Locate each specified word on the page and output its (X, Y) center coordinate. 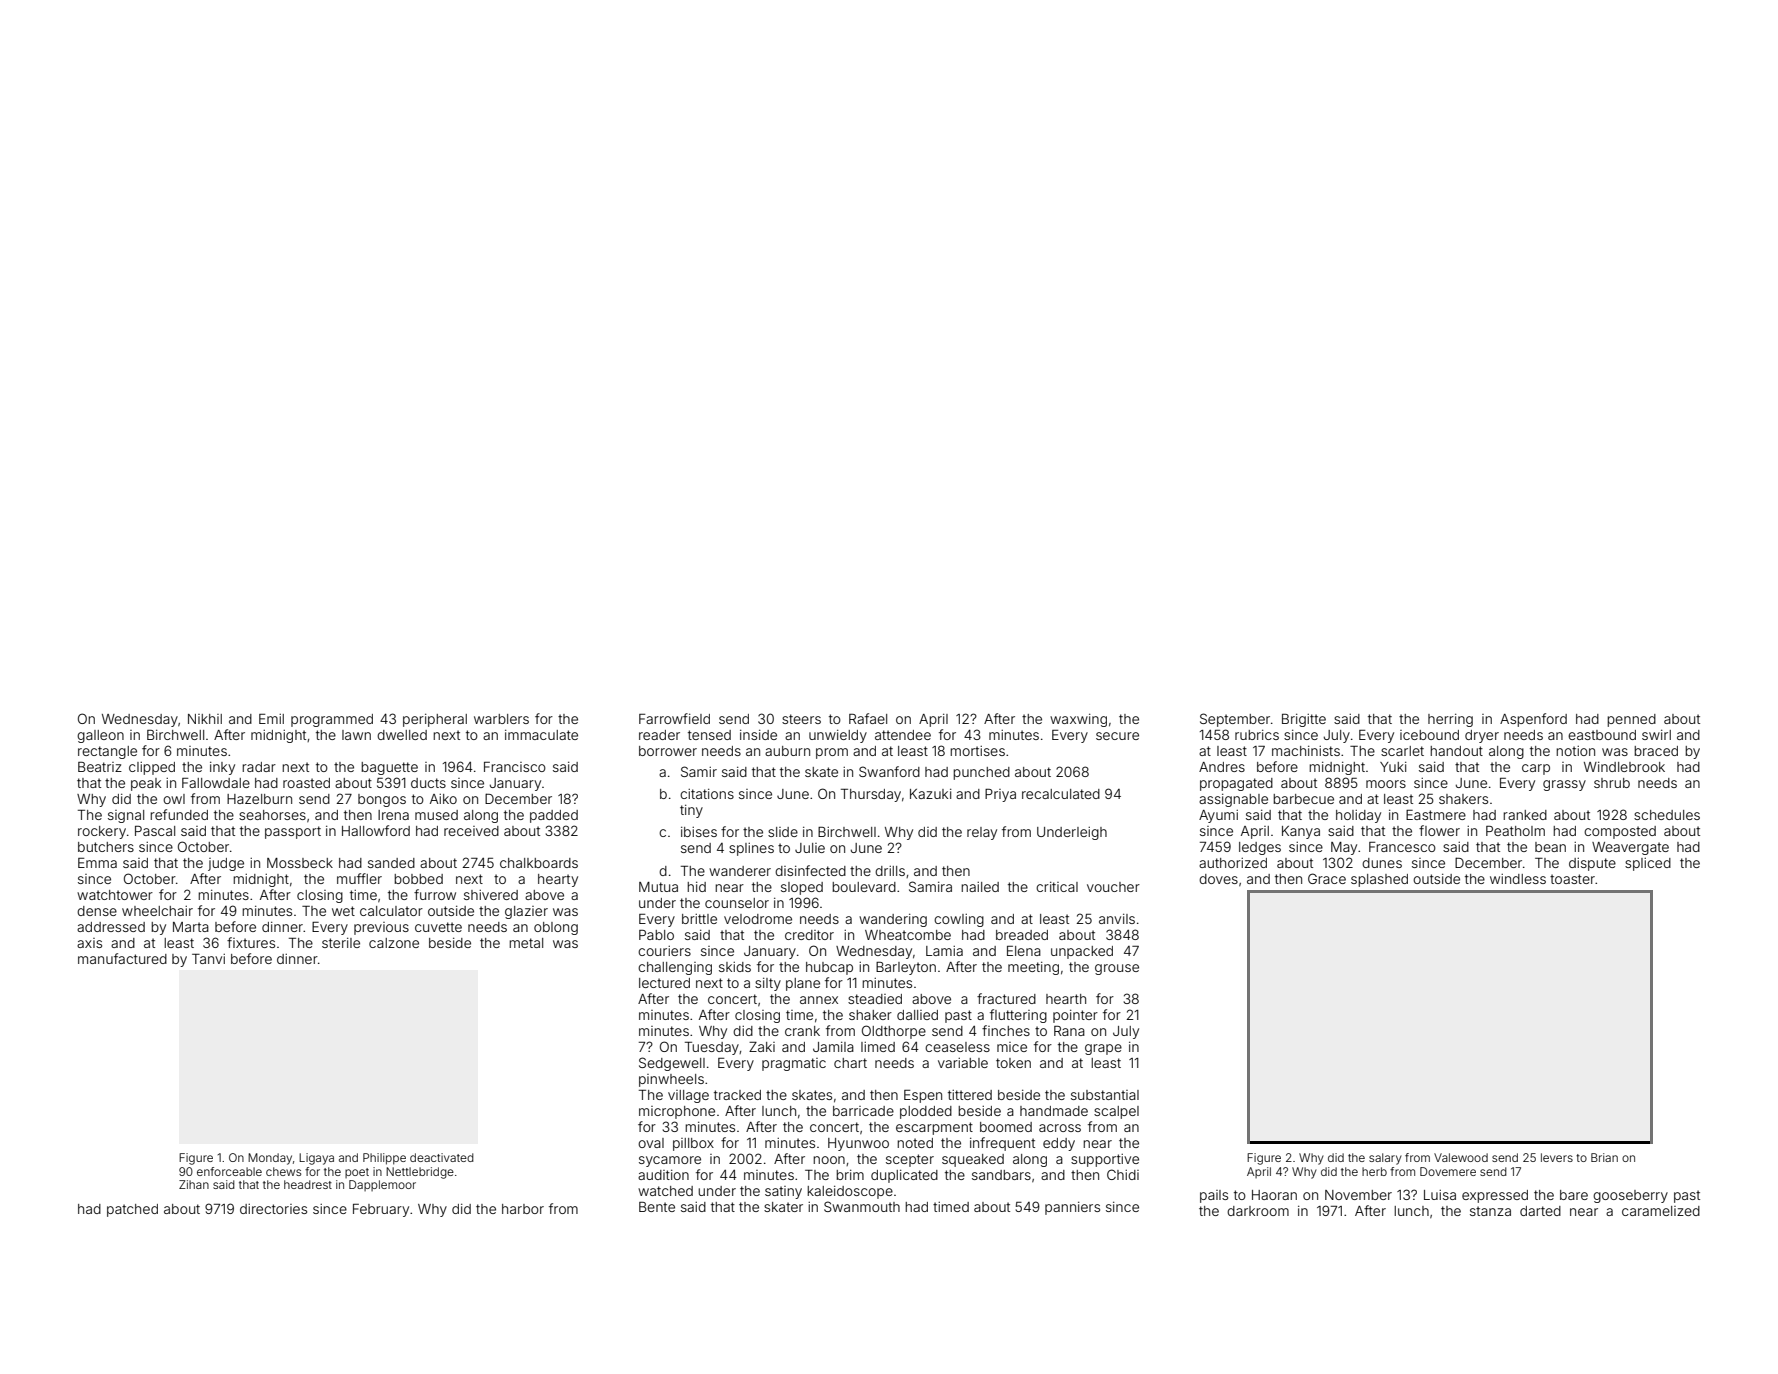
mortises (977, 751)
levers (1557, 1157)
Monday (270, 1159)
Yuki (1393, 767)
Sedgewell (672, 1064)
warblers (501, 719)
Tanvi (208, 959)
